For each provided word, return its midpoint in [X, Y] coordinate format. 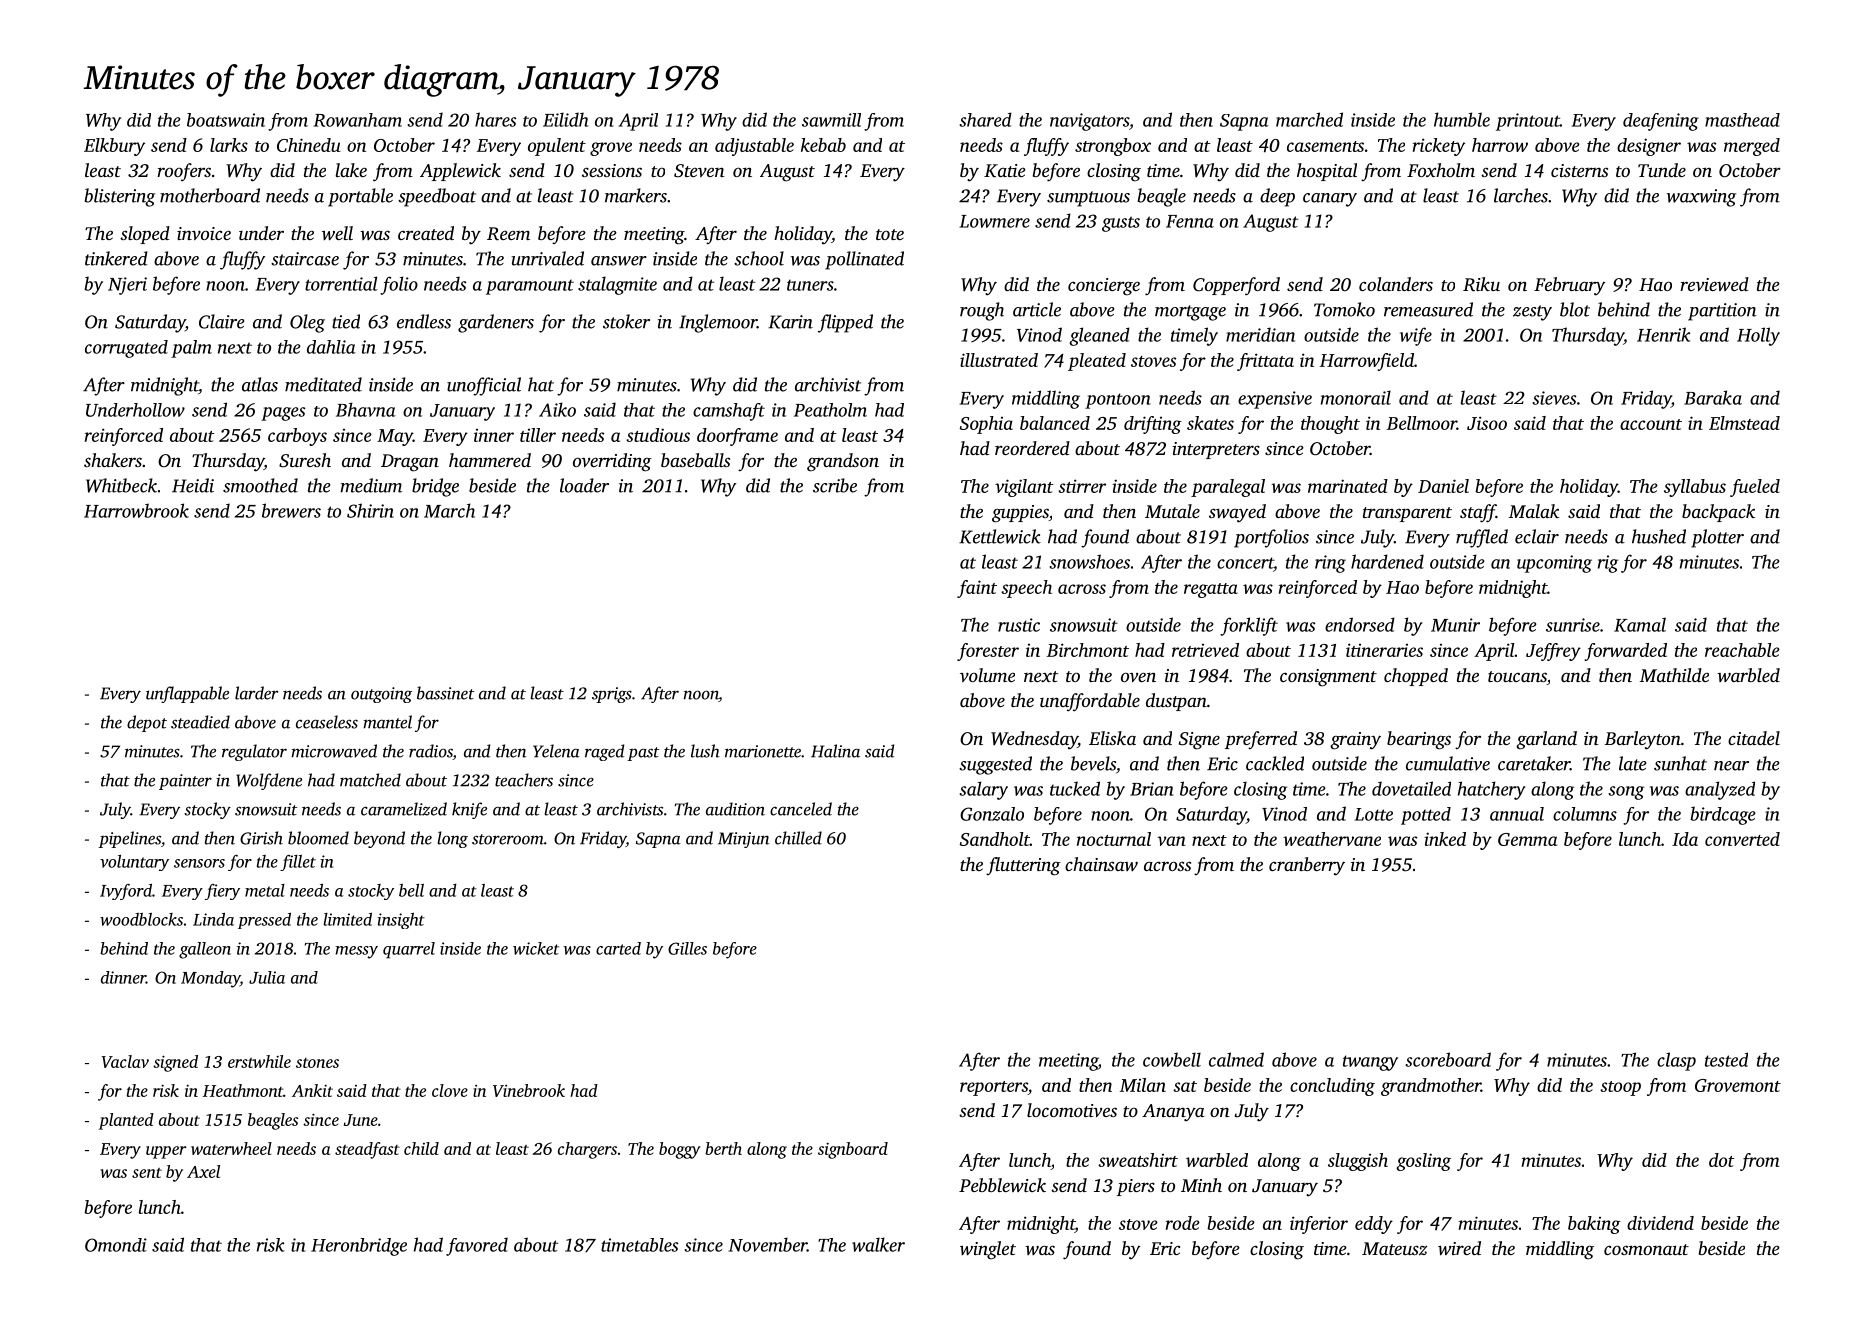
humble [1462, 119]
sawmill [831, 120]
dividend [1660, 1223]
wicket [536, 948]
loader [584, 485]
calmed [1236, 1059]
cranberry [1307, 866]
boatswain [226, 120]
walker [878, 1244]
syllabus [1695, 488]
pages [283, 414]
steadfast [367, 1150]
